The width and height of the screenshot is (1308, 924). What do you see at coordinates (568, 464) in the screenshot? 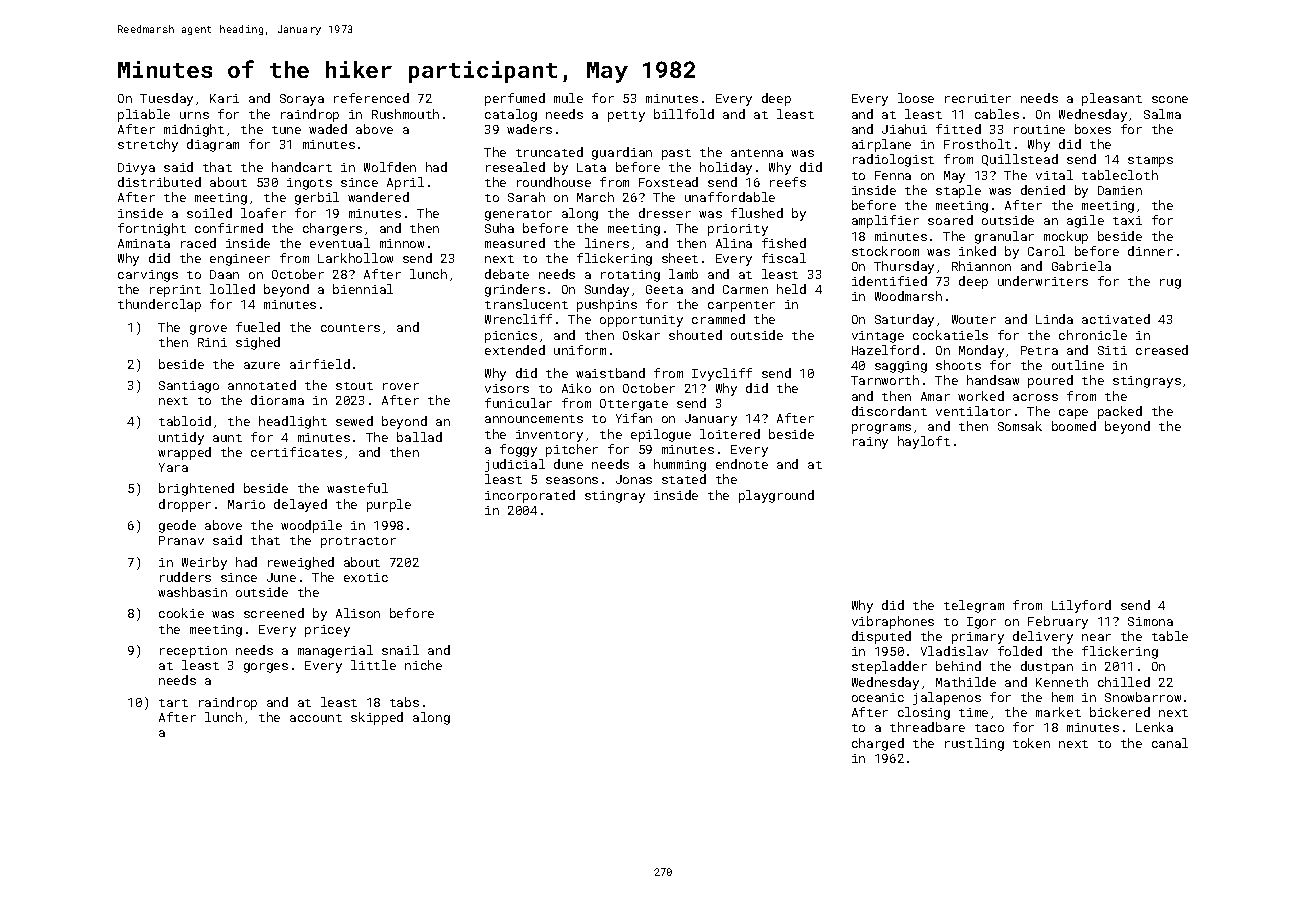
I see `dune` at bounding box center [568, 464].
